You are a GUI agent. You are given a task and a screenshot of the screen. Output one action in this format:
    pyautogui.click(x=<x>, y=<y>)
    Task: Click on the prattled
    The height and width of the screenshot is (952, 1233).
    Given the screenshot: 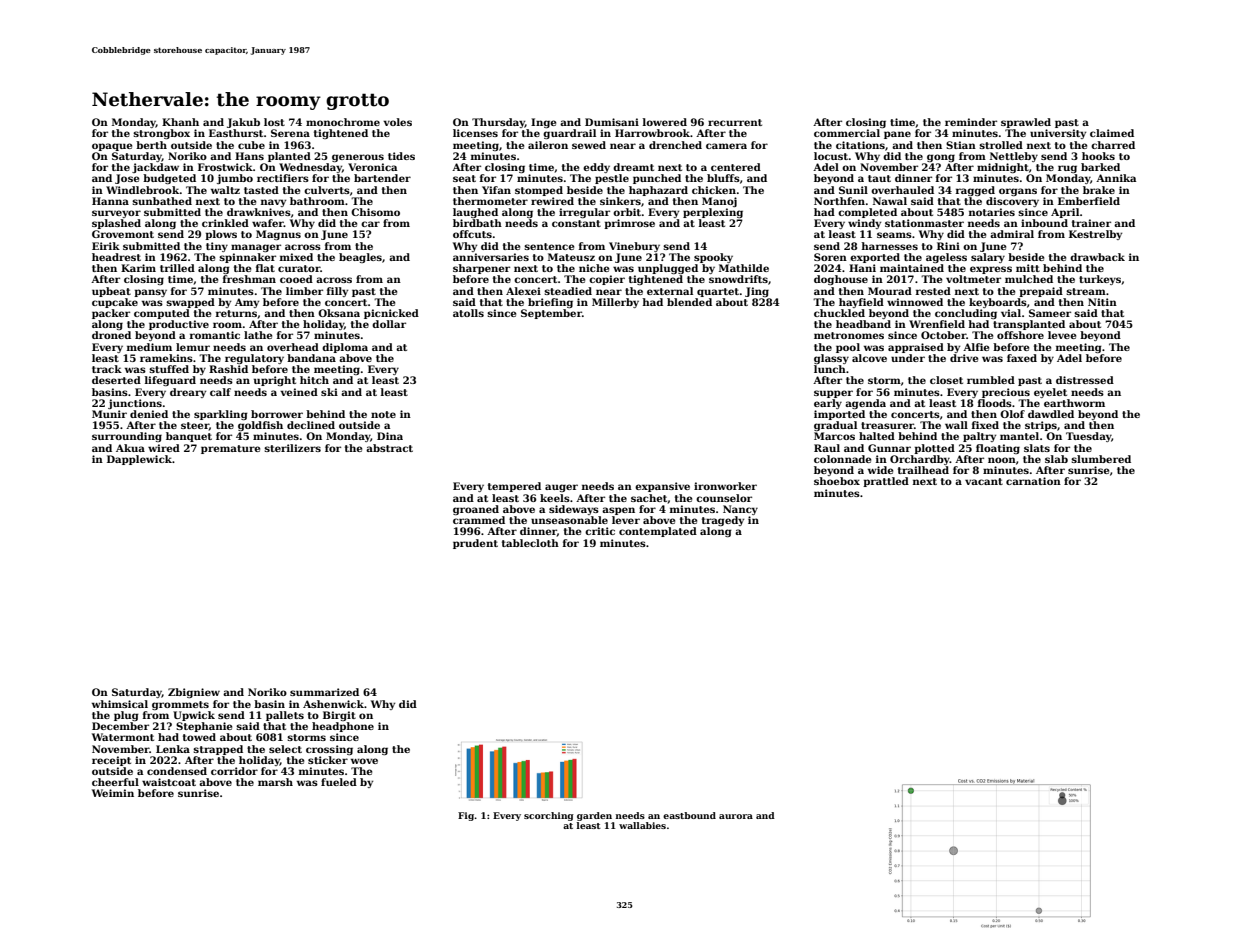 What is the action you would take?
    pyautogui.click(x=886, y=482)
